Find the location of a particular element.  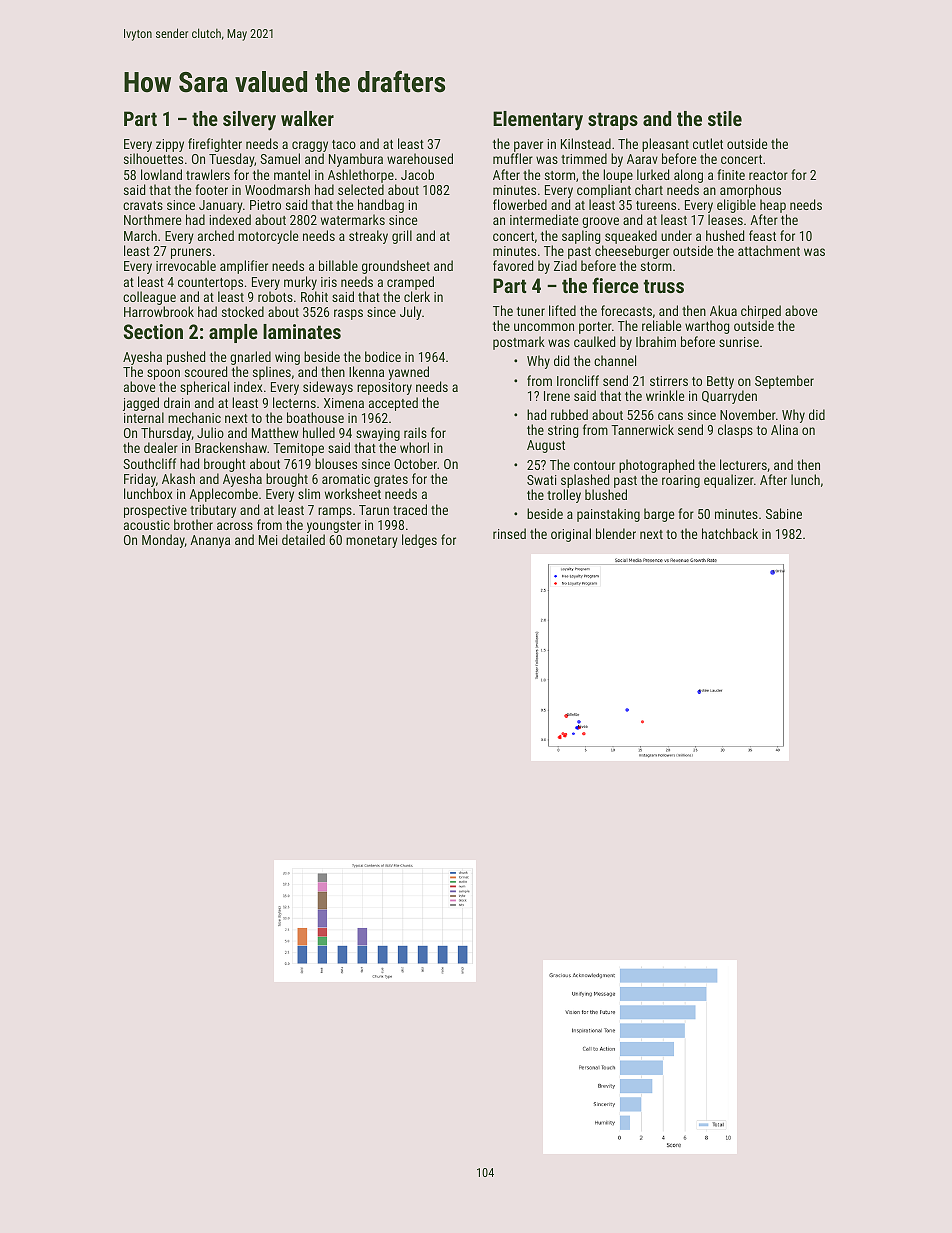

hushed is located at coordinates (725, 235).
